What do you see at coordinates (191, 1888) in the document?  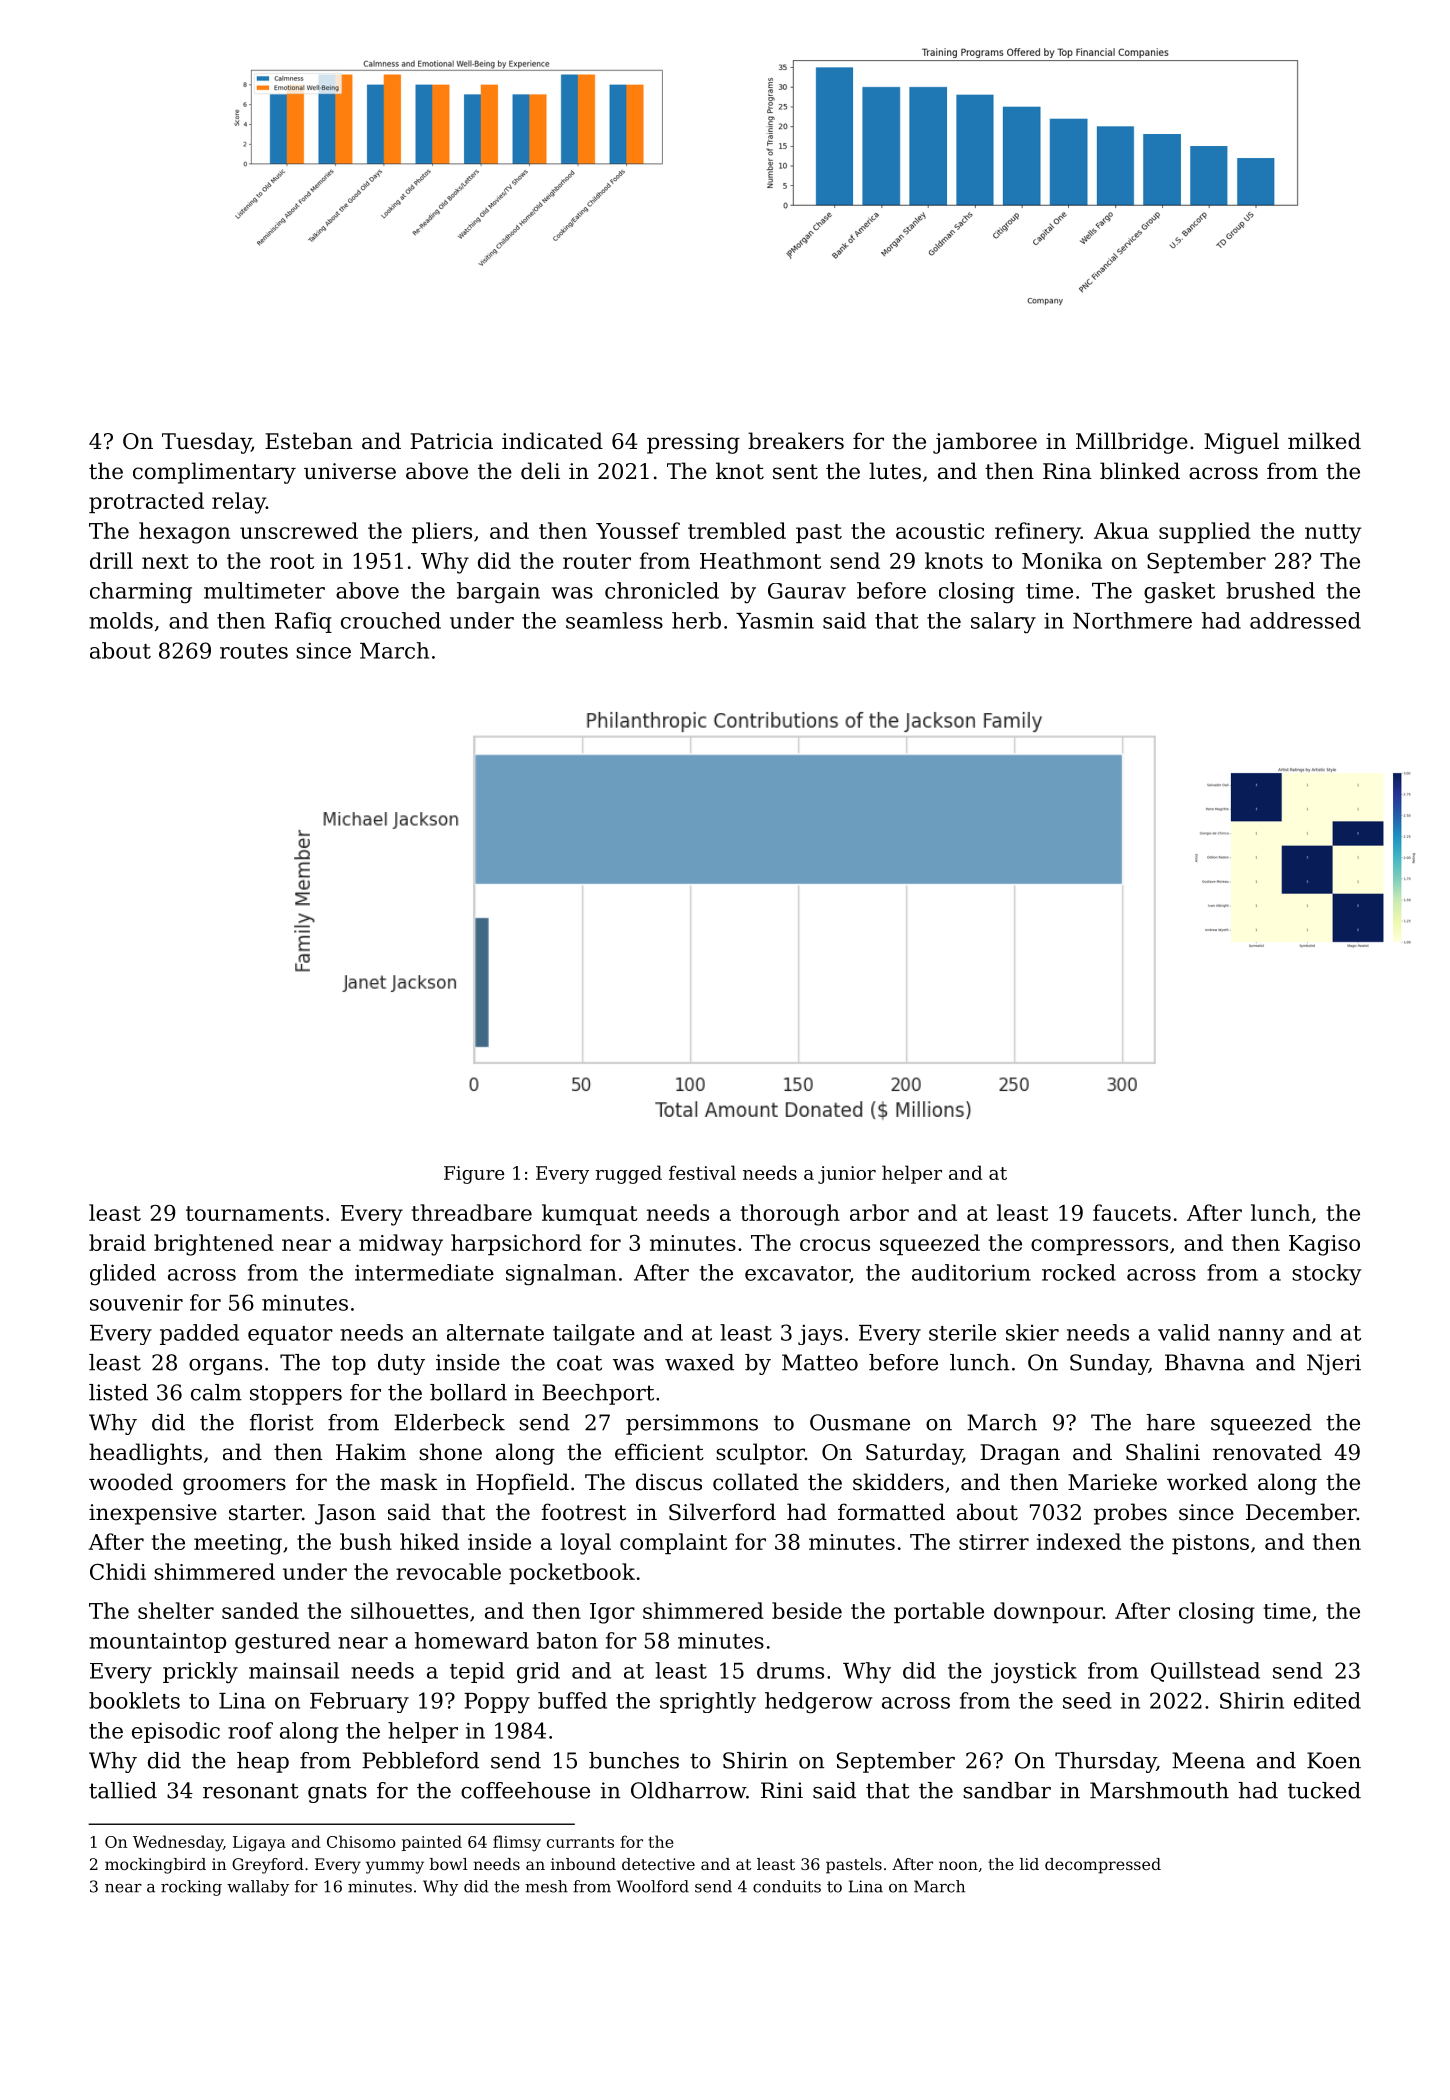 I see `rocking` at bounding box center [191, 1888].
